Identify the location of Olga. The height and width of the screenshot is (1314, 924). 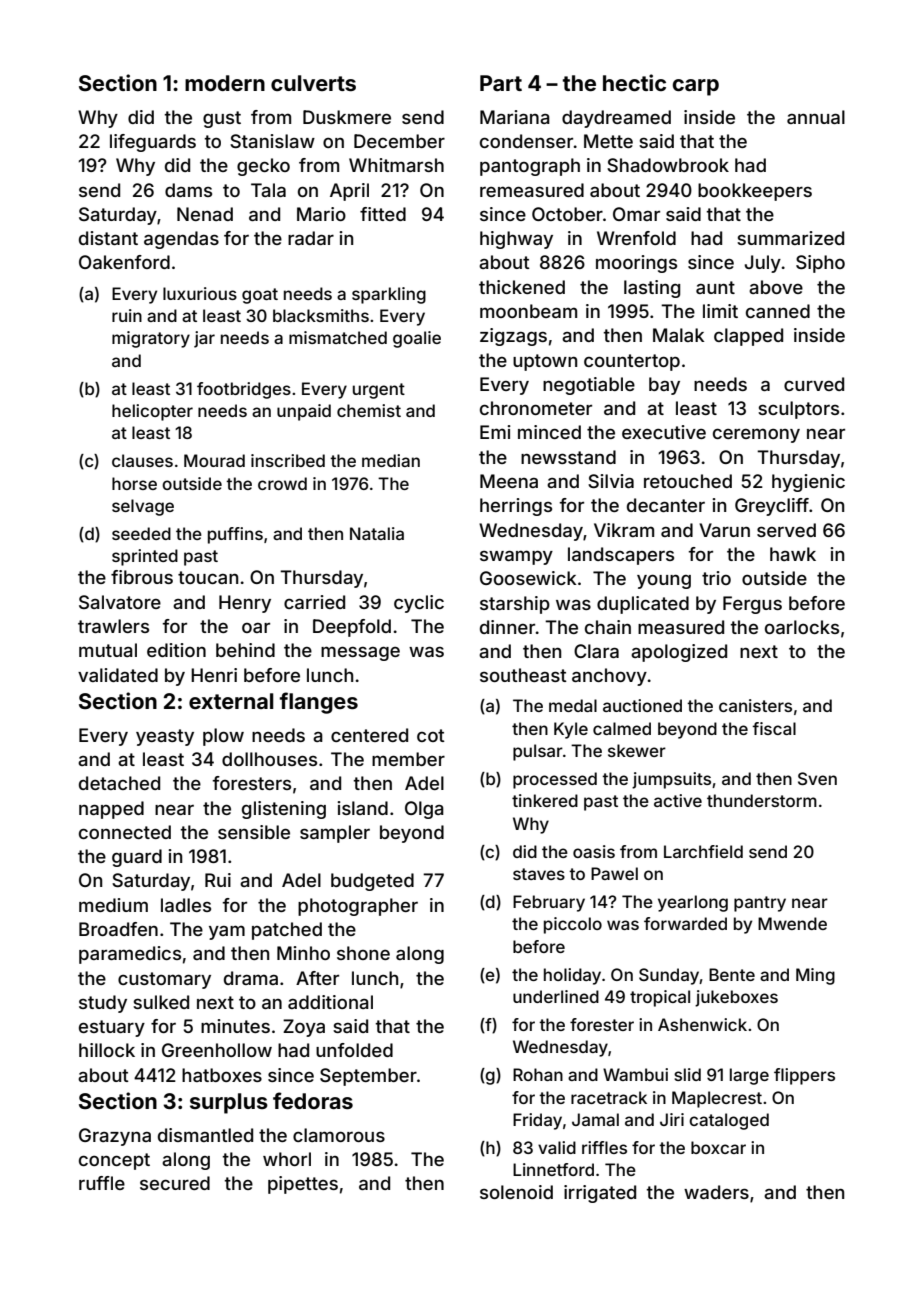
(424, 810).
